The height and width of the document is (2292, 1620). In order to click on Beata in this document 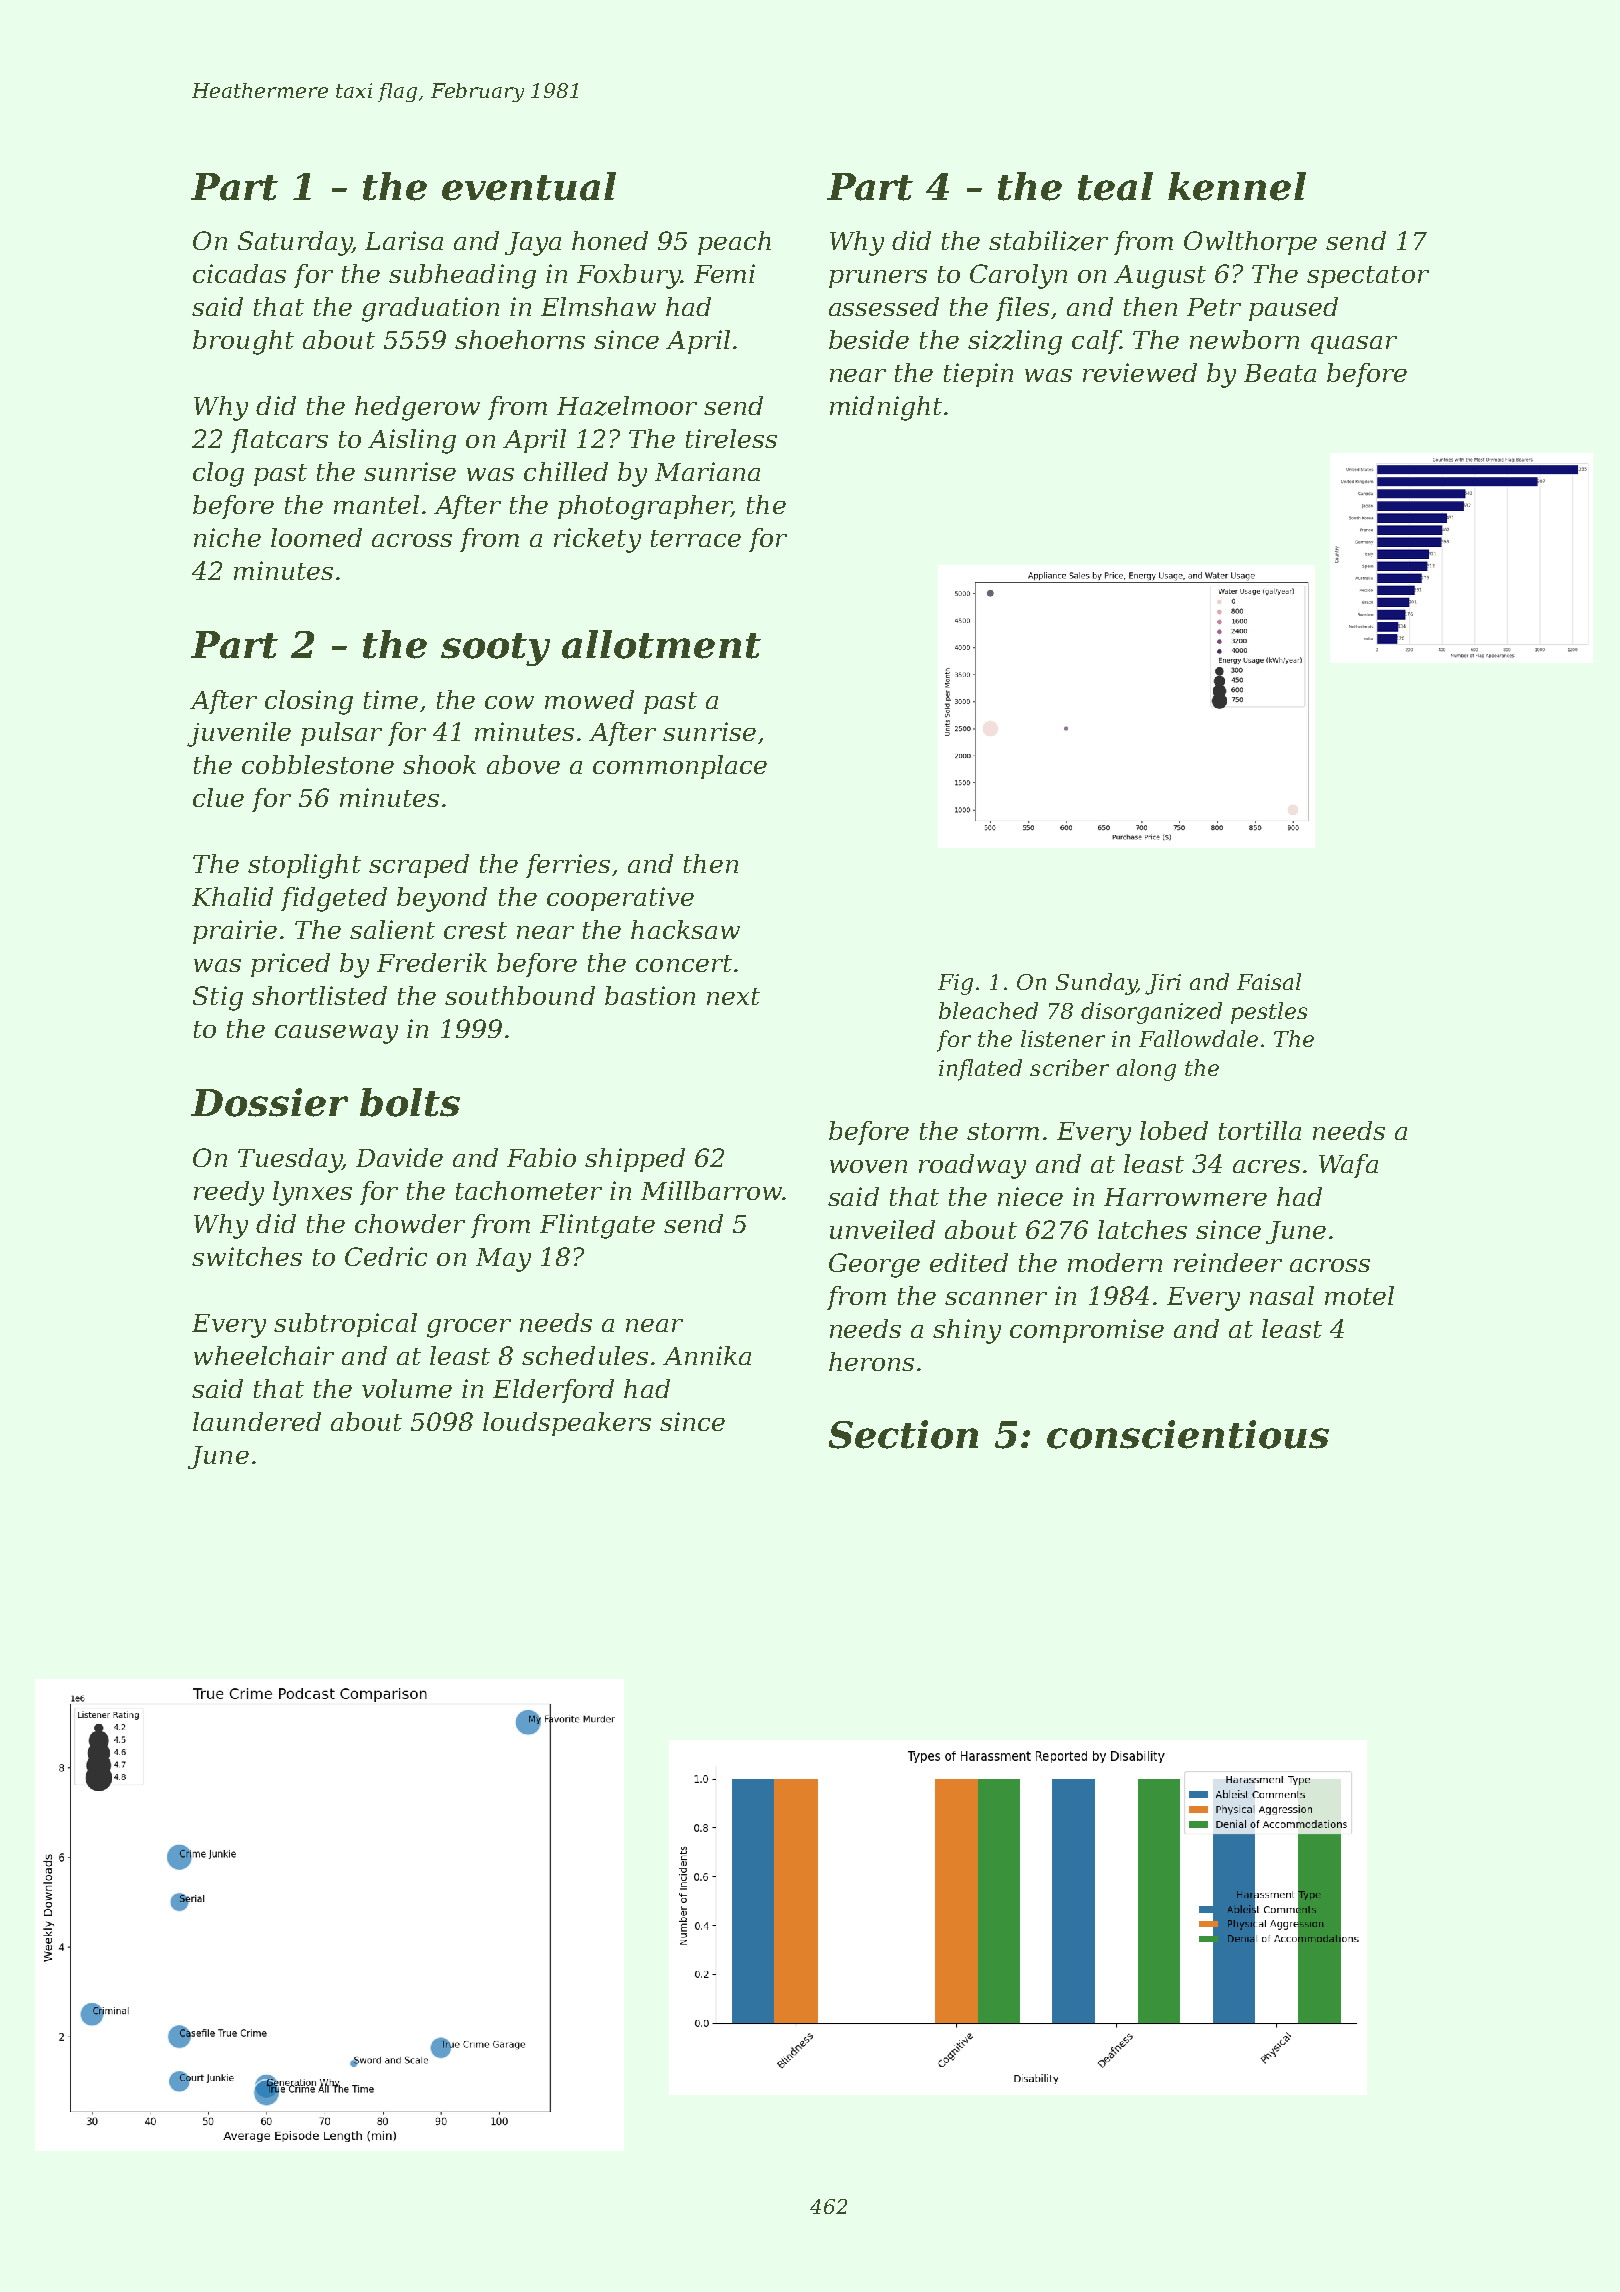, I will do `click(1280, 373)`.
